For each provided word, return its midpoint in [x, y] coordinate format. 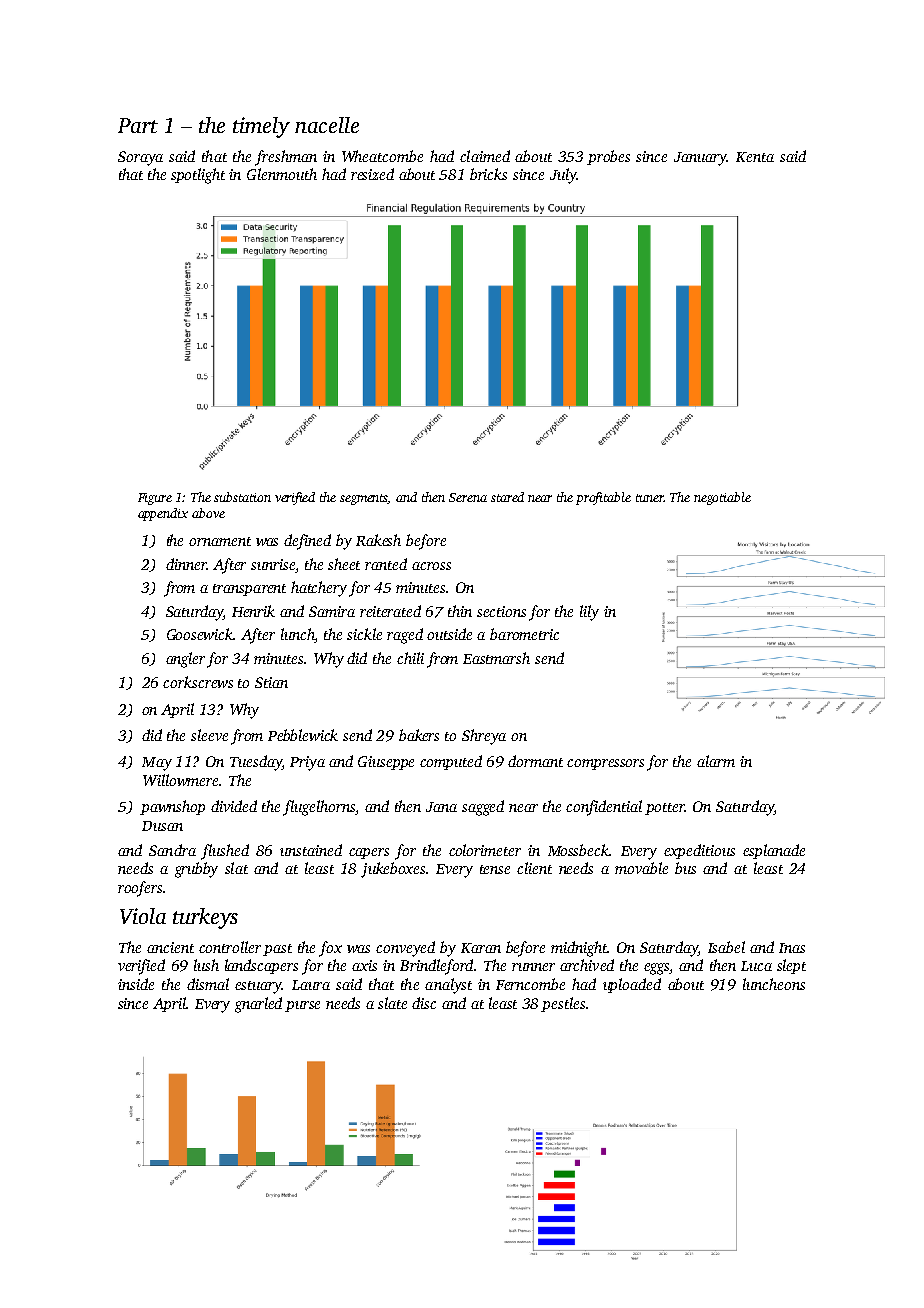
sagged [483, 808]
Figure [155, 499]
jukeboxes [393, 870]
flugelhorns [319, 808]
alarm [716, 761]
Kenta [755, 157]
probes [608, 157]
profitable [603, 498]
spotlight [198, 176]
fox [330, 949]
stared [507, 497]
